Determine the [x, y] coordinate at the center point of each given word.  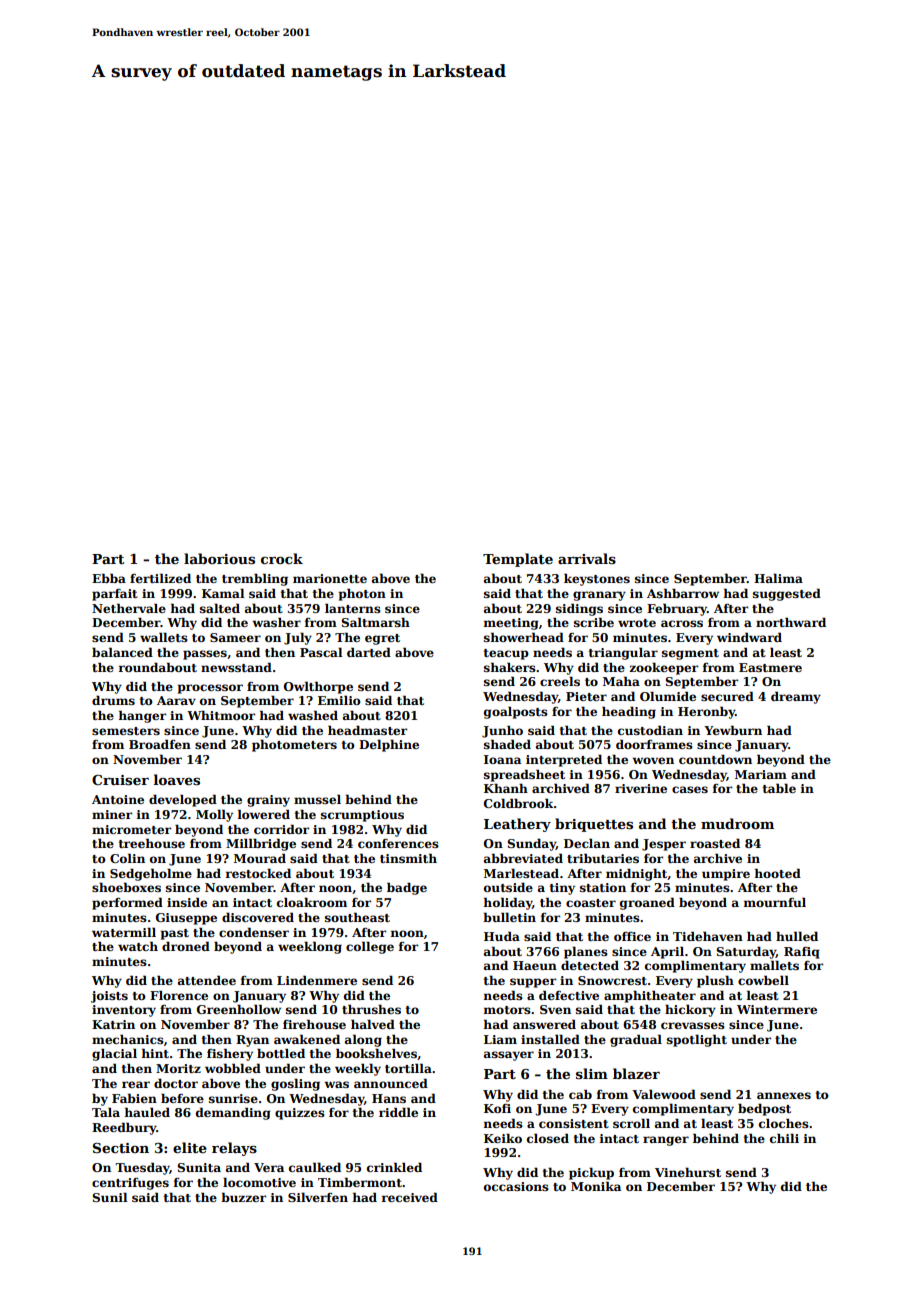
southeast [357, 917]
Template [518, 560]
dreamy [796, 697]
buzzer [243, 1197]
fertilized [160, 578]
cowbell [763, 980]
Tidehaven [708, 936]
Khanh [506, 788]
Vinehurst [688, 1172]
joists [109, 997]
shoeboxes [126, 887]
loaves [177, 779]
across [682, 623]
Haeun [535, 965]
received [410, 1197]
